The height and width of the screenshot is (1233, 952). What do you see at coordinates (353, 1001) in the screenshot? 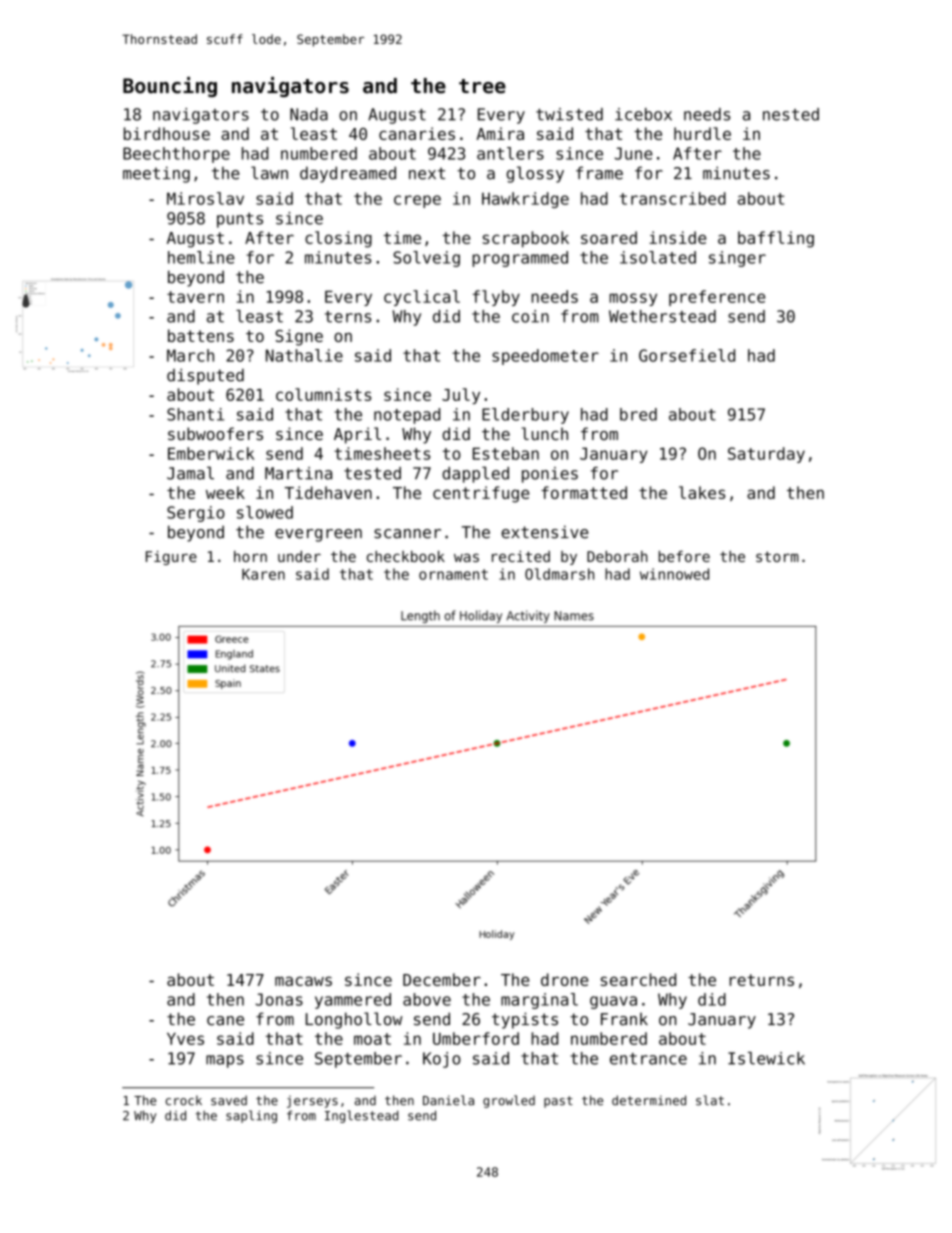
I see `yammered` at bounding box center [353, 1001].
